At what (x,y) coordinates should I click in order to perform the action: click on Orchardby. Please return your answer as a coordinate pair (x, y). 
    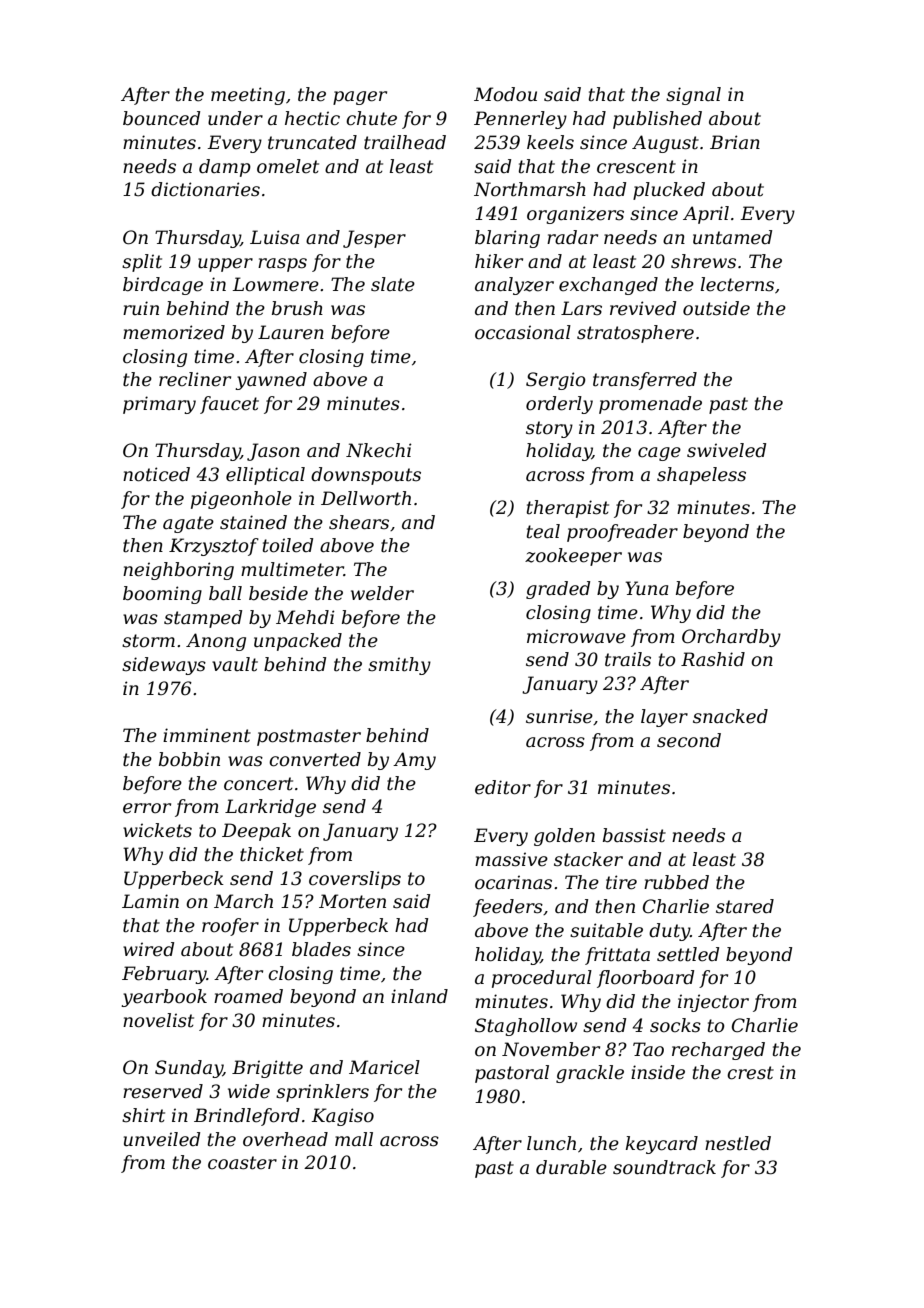
    Looking at the image, I should click on (731, 638).
